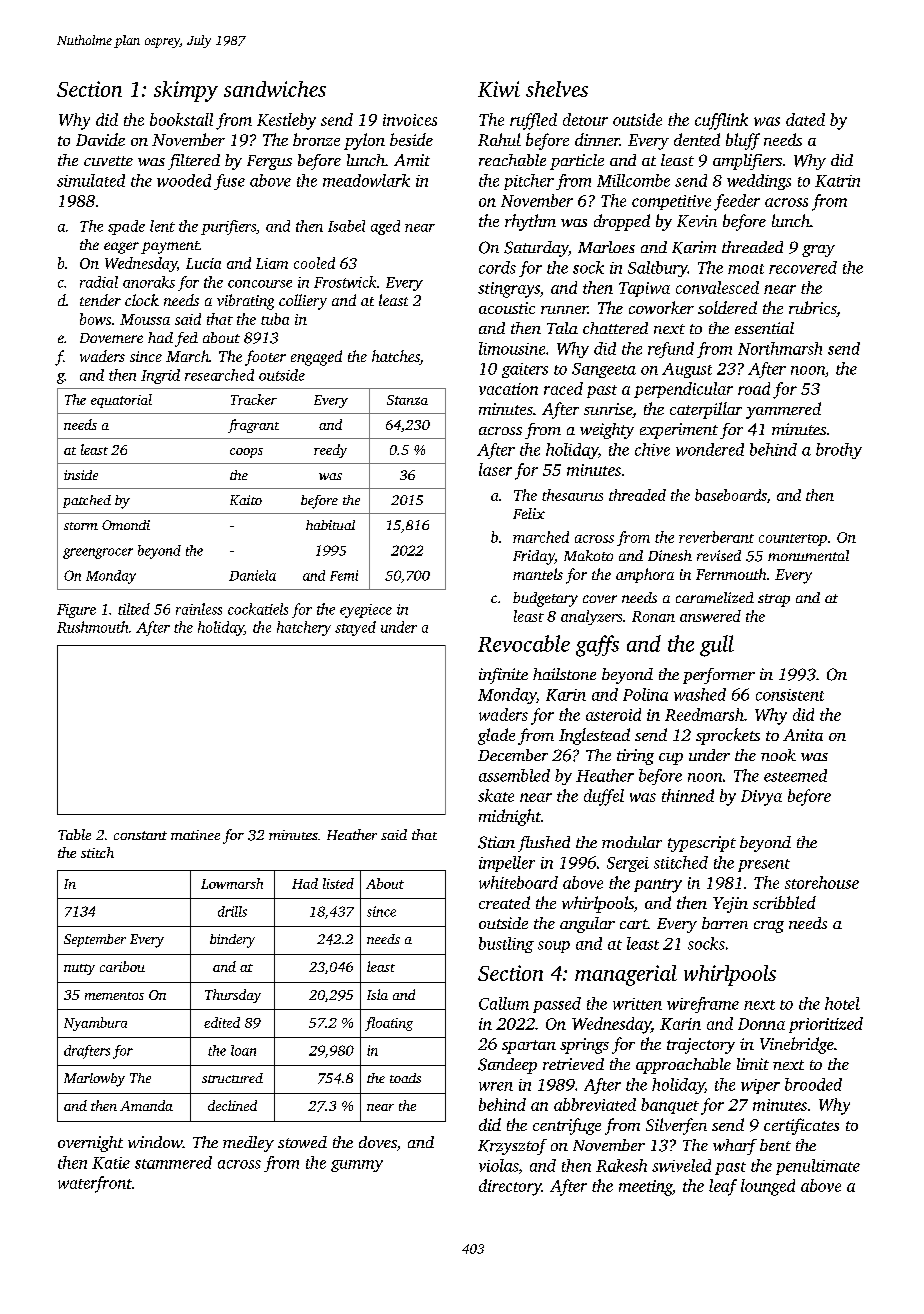  I want to click on Kiwi, so click(499, 89).
